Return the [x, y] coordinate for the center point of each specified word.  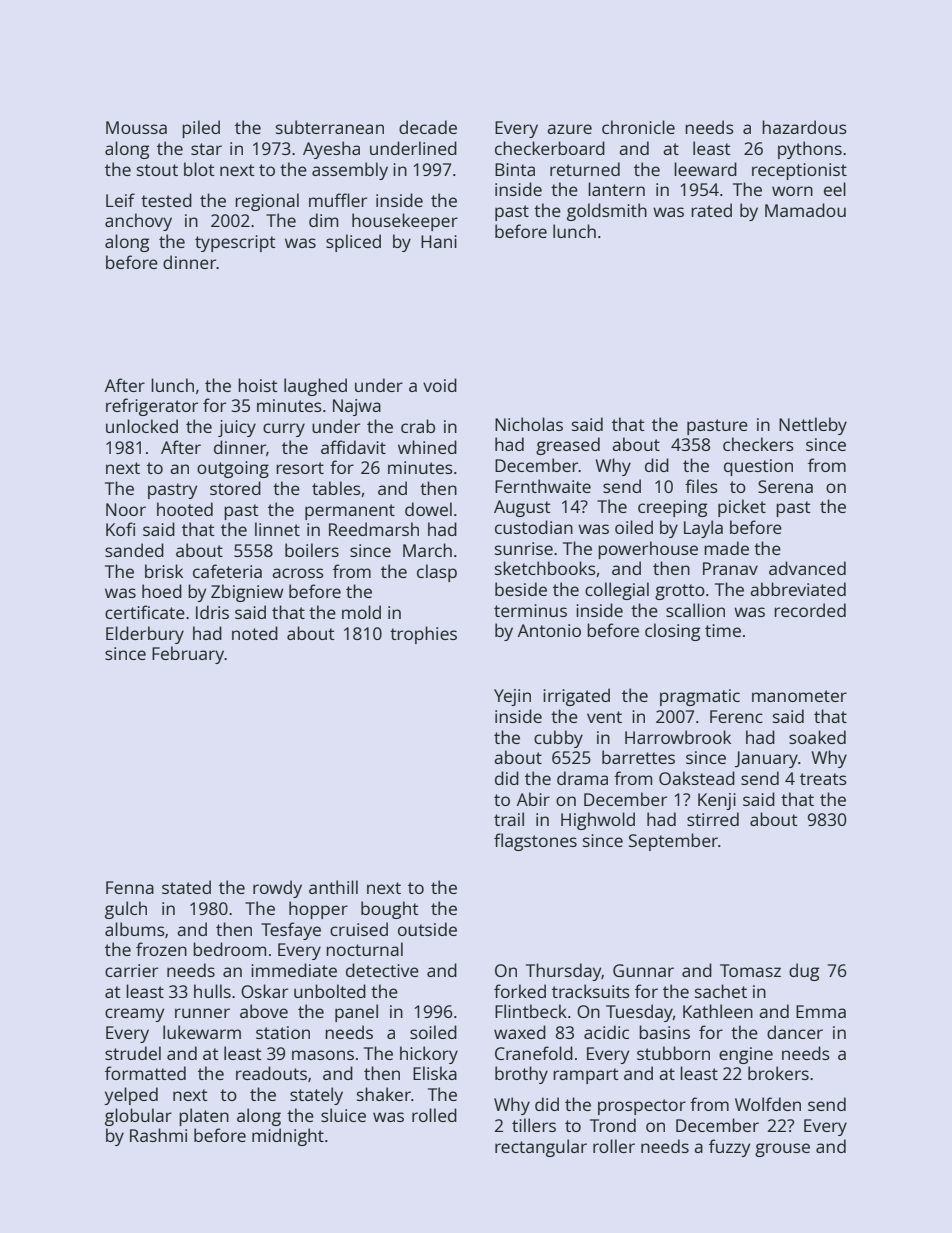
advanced [807, 568]
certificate [145, 612]
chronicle [638, 127]
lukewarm [202, 1032]
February [188, 655]
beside [521, 589]
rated [711, 210]
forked [520, 991]
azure [569, 129]
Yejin [512, 697]
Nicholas [529, 424]
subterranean [330, 127]
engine [746, 1055]
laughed [315, 387]
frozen [161, 949]
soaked [817, 737]
